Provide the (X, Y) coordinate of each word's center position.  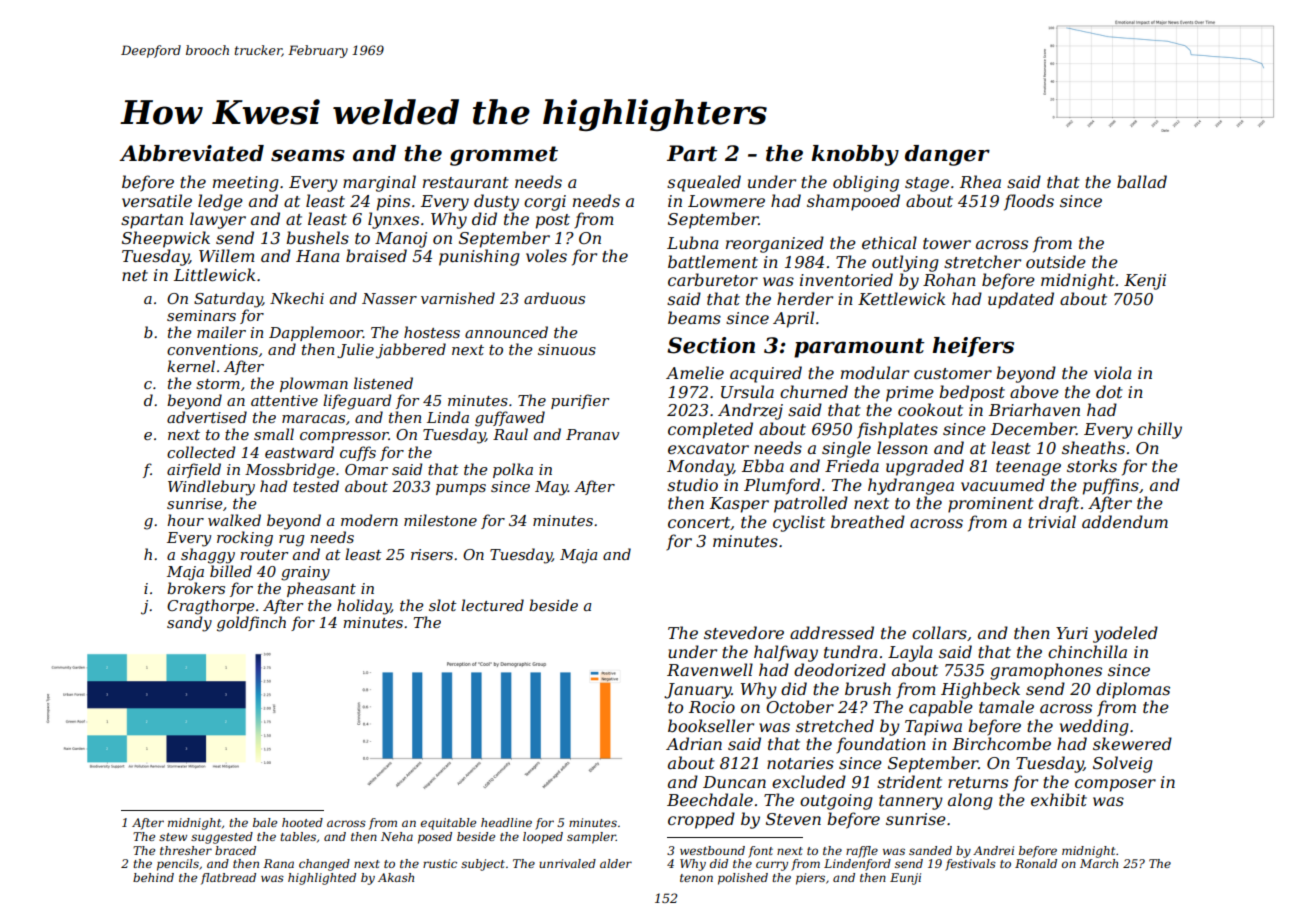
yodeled (1125, 634)
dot (1109, 391)
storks (1092, 465)
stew (173, 837)
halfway (786, 653)
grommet (504, 156)
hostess (432, 332)
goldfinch (251, 624)
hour (185, 520)
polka (513, 470)
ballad (1142, 181)
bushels (317, 237)
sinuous (567, 349)
